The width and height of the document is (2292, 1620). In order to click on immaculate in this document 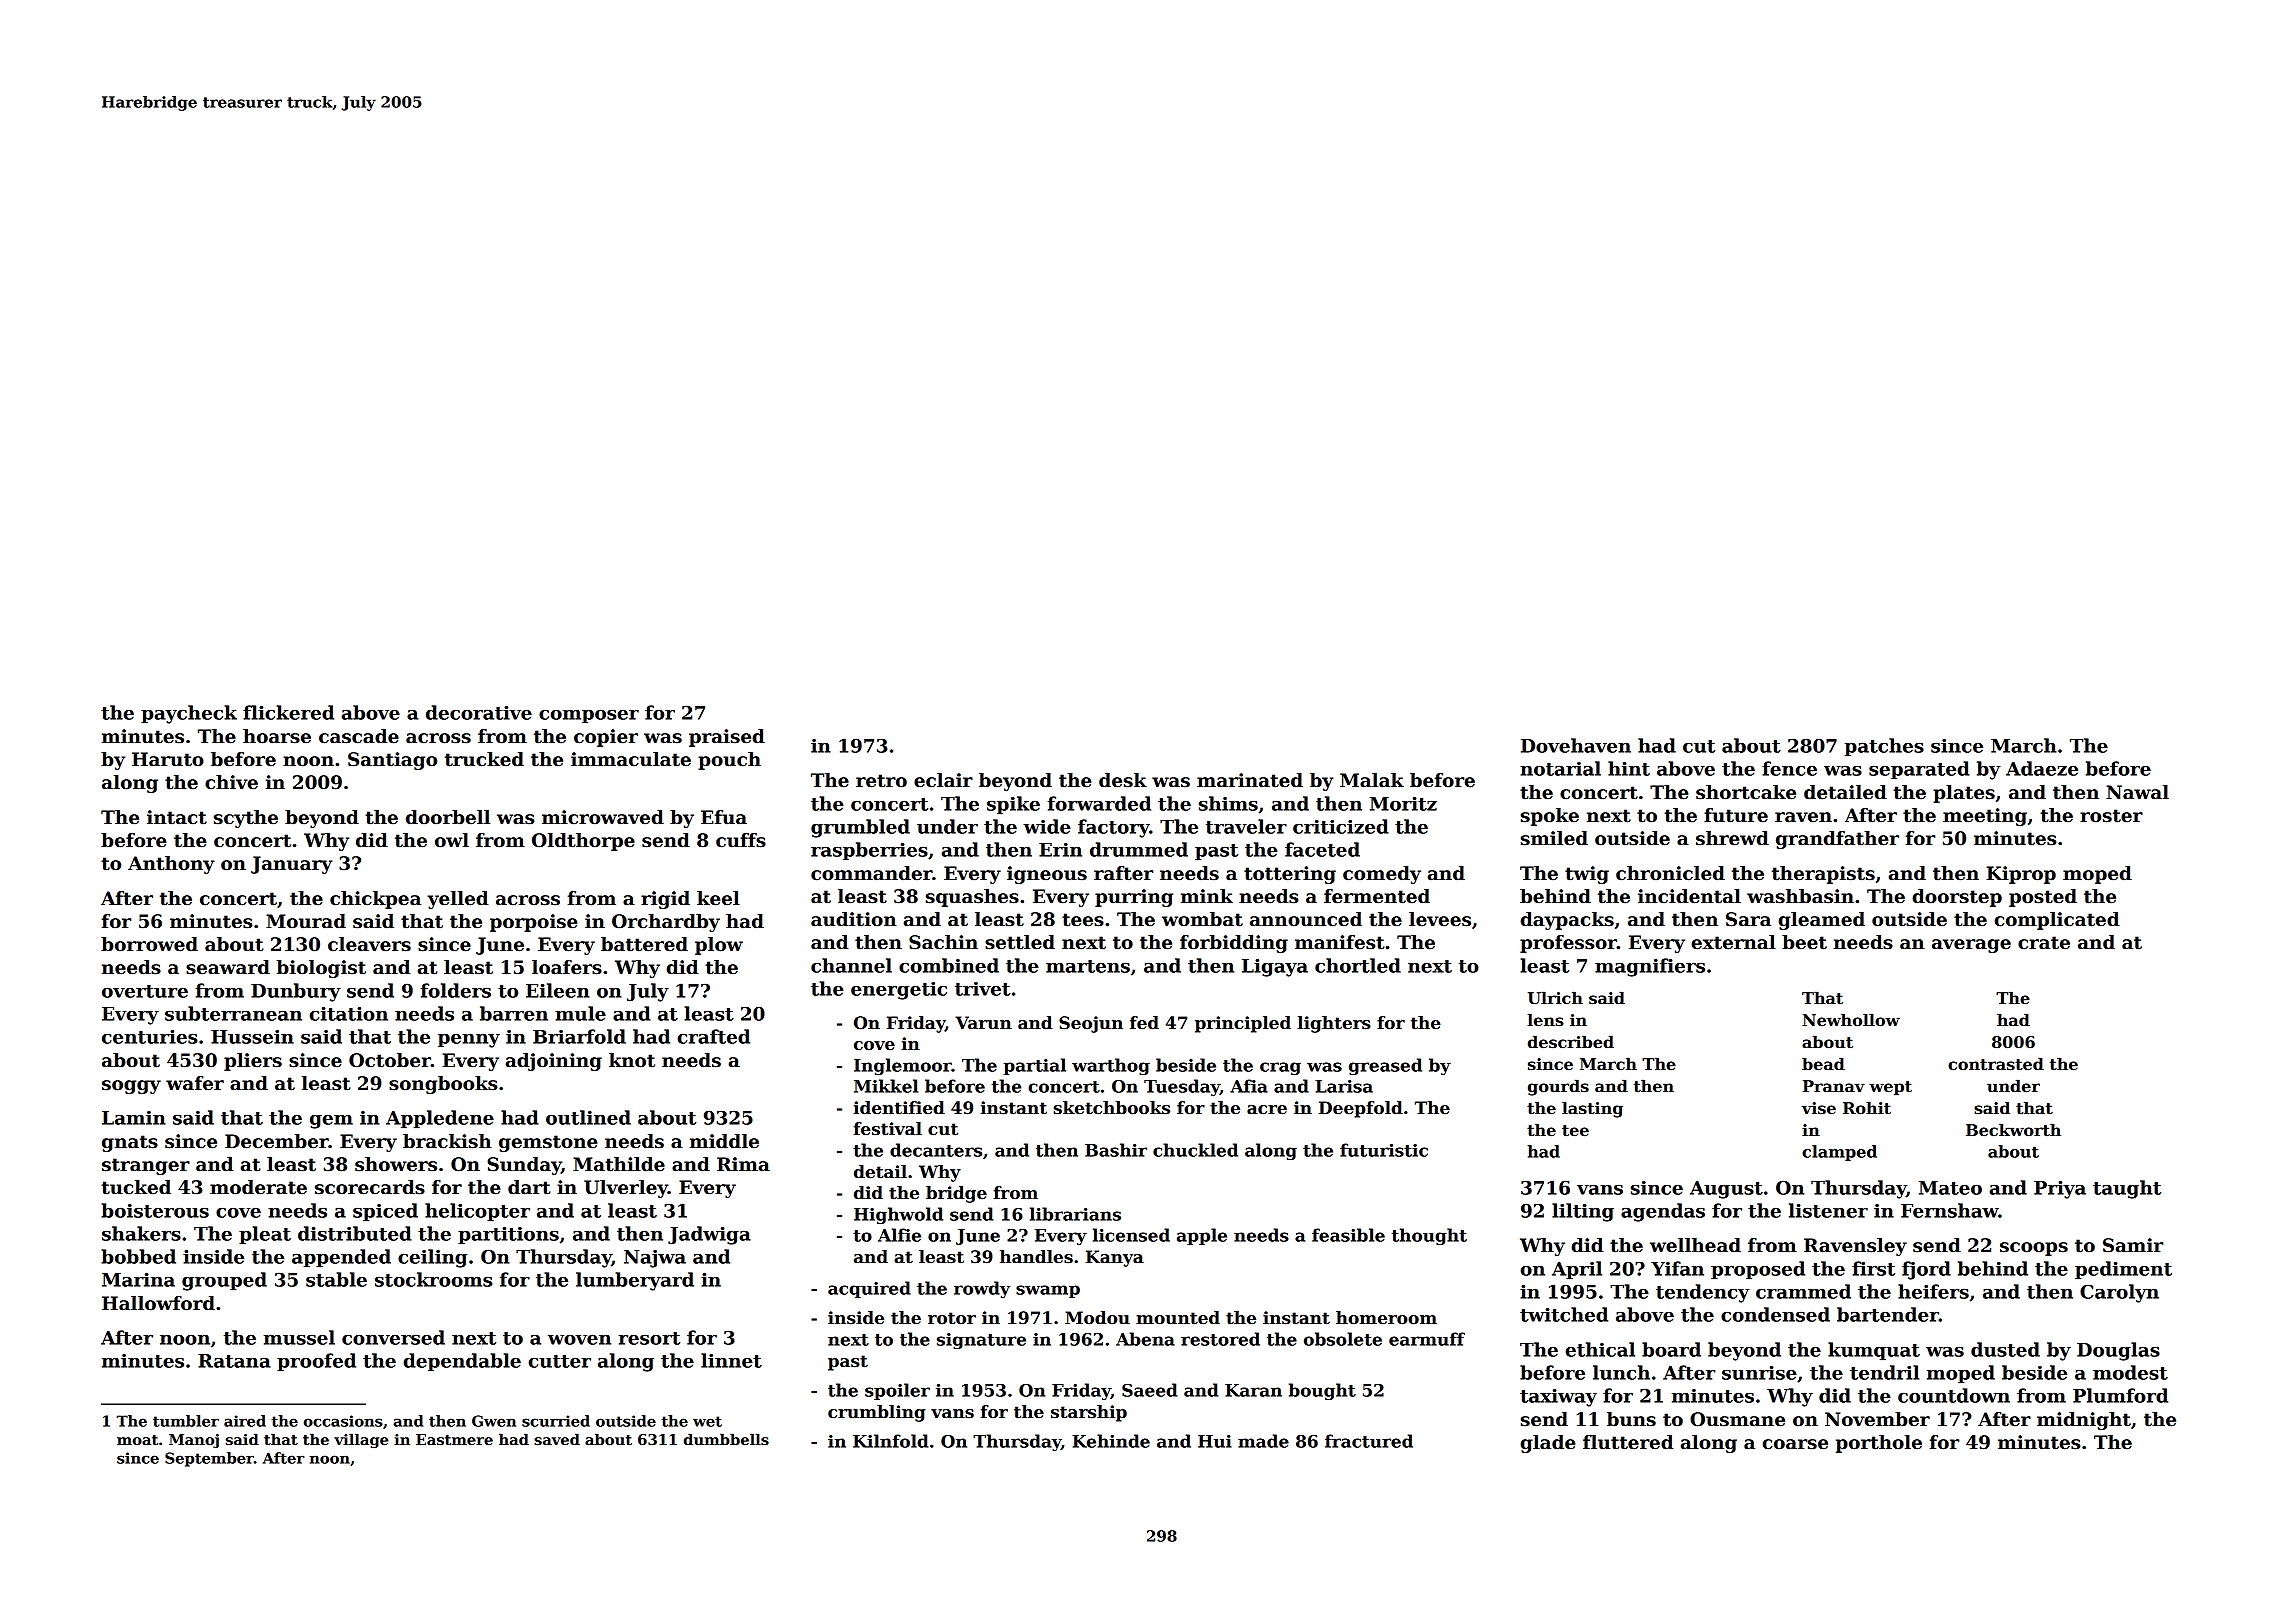, I will do `click(631, 759)`.
